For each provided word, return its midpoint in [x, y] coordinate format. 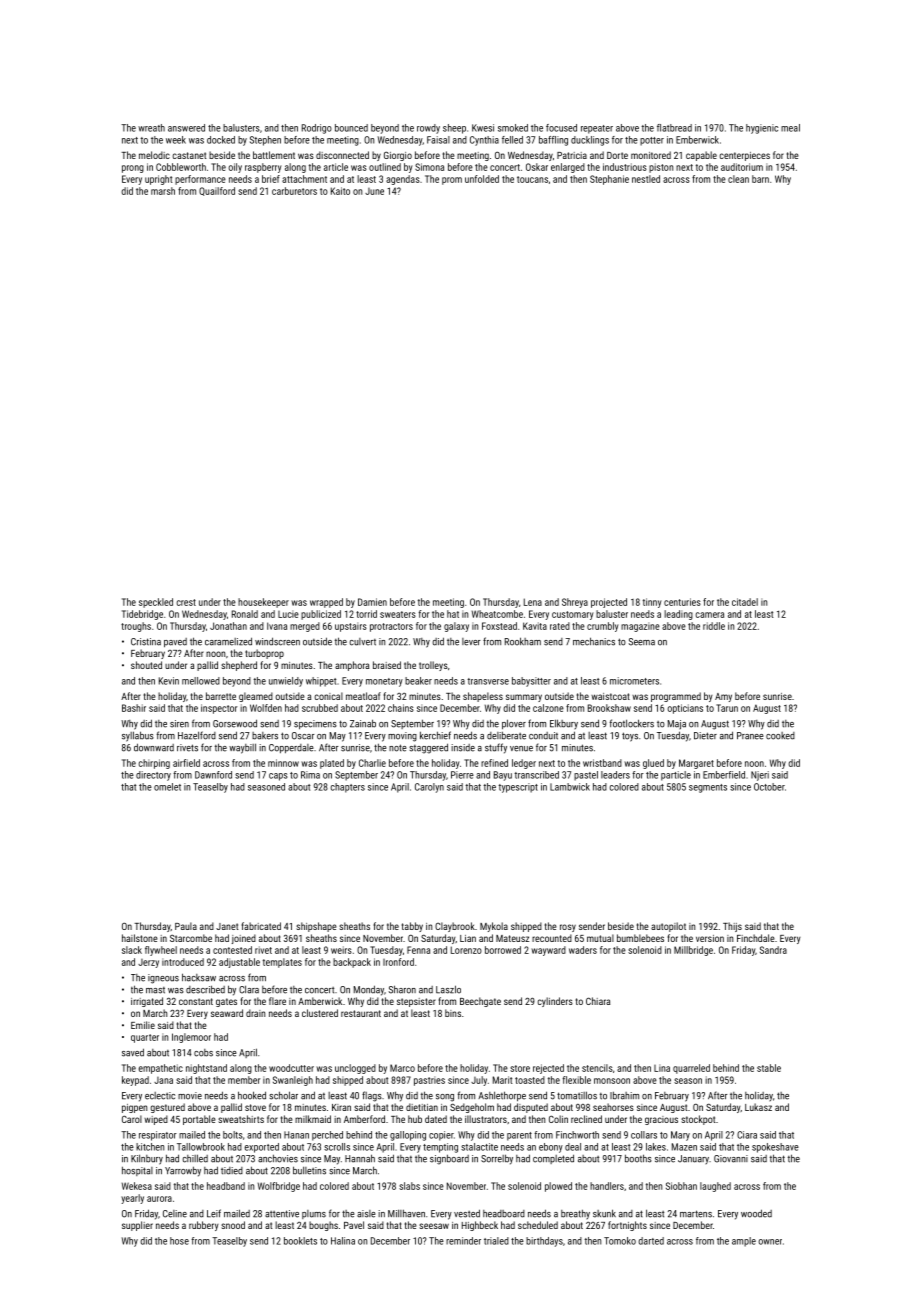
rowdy [428, 129]
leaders [615, 775]
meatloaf [363, 696]
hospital [137, 1171]
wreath [151, 128]
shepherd [239, 666]
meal [790, 128]
